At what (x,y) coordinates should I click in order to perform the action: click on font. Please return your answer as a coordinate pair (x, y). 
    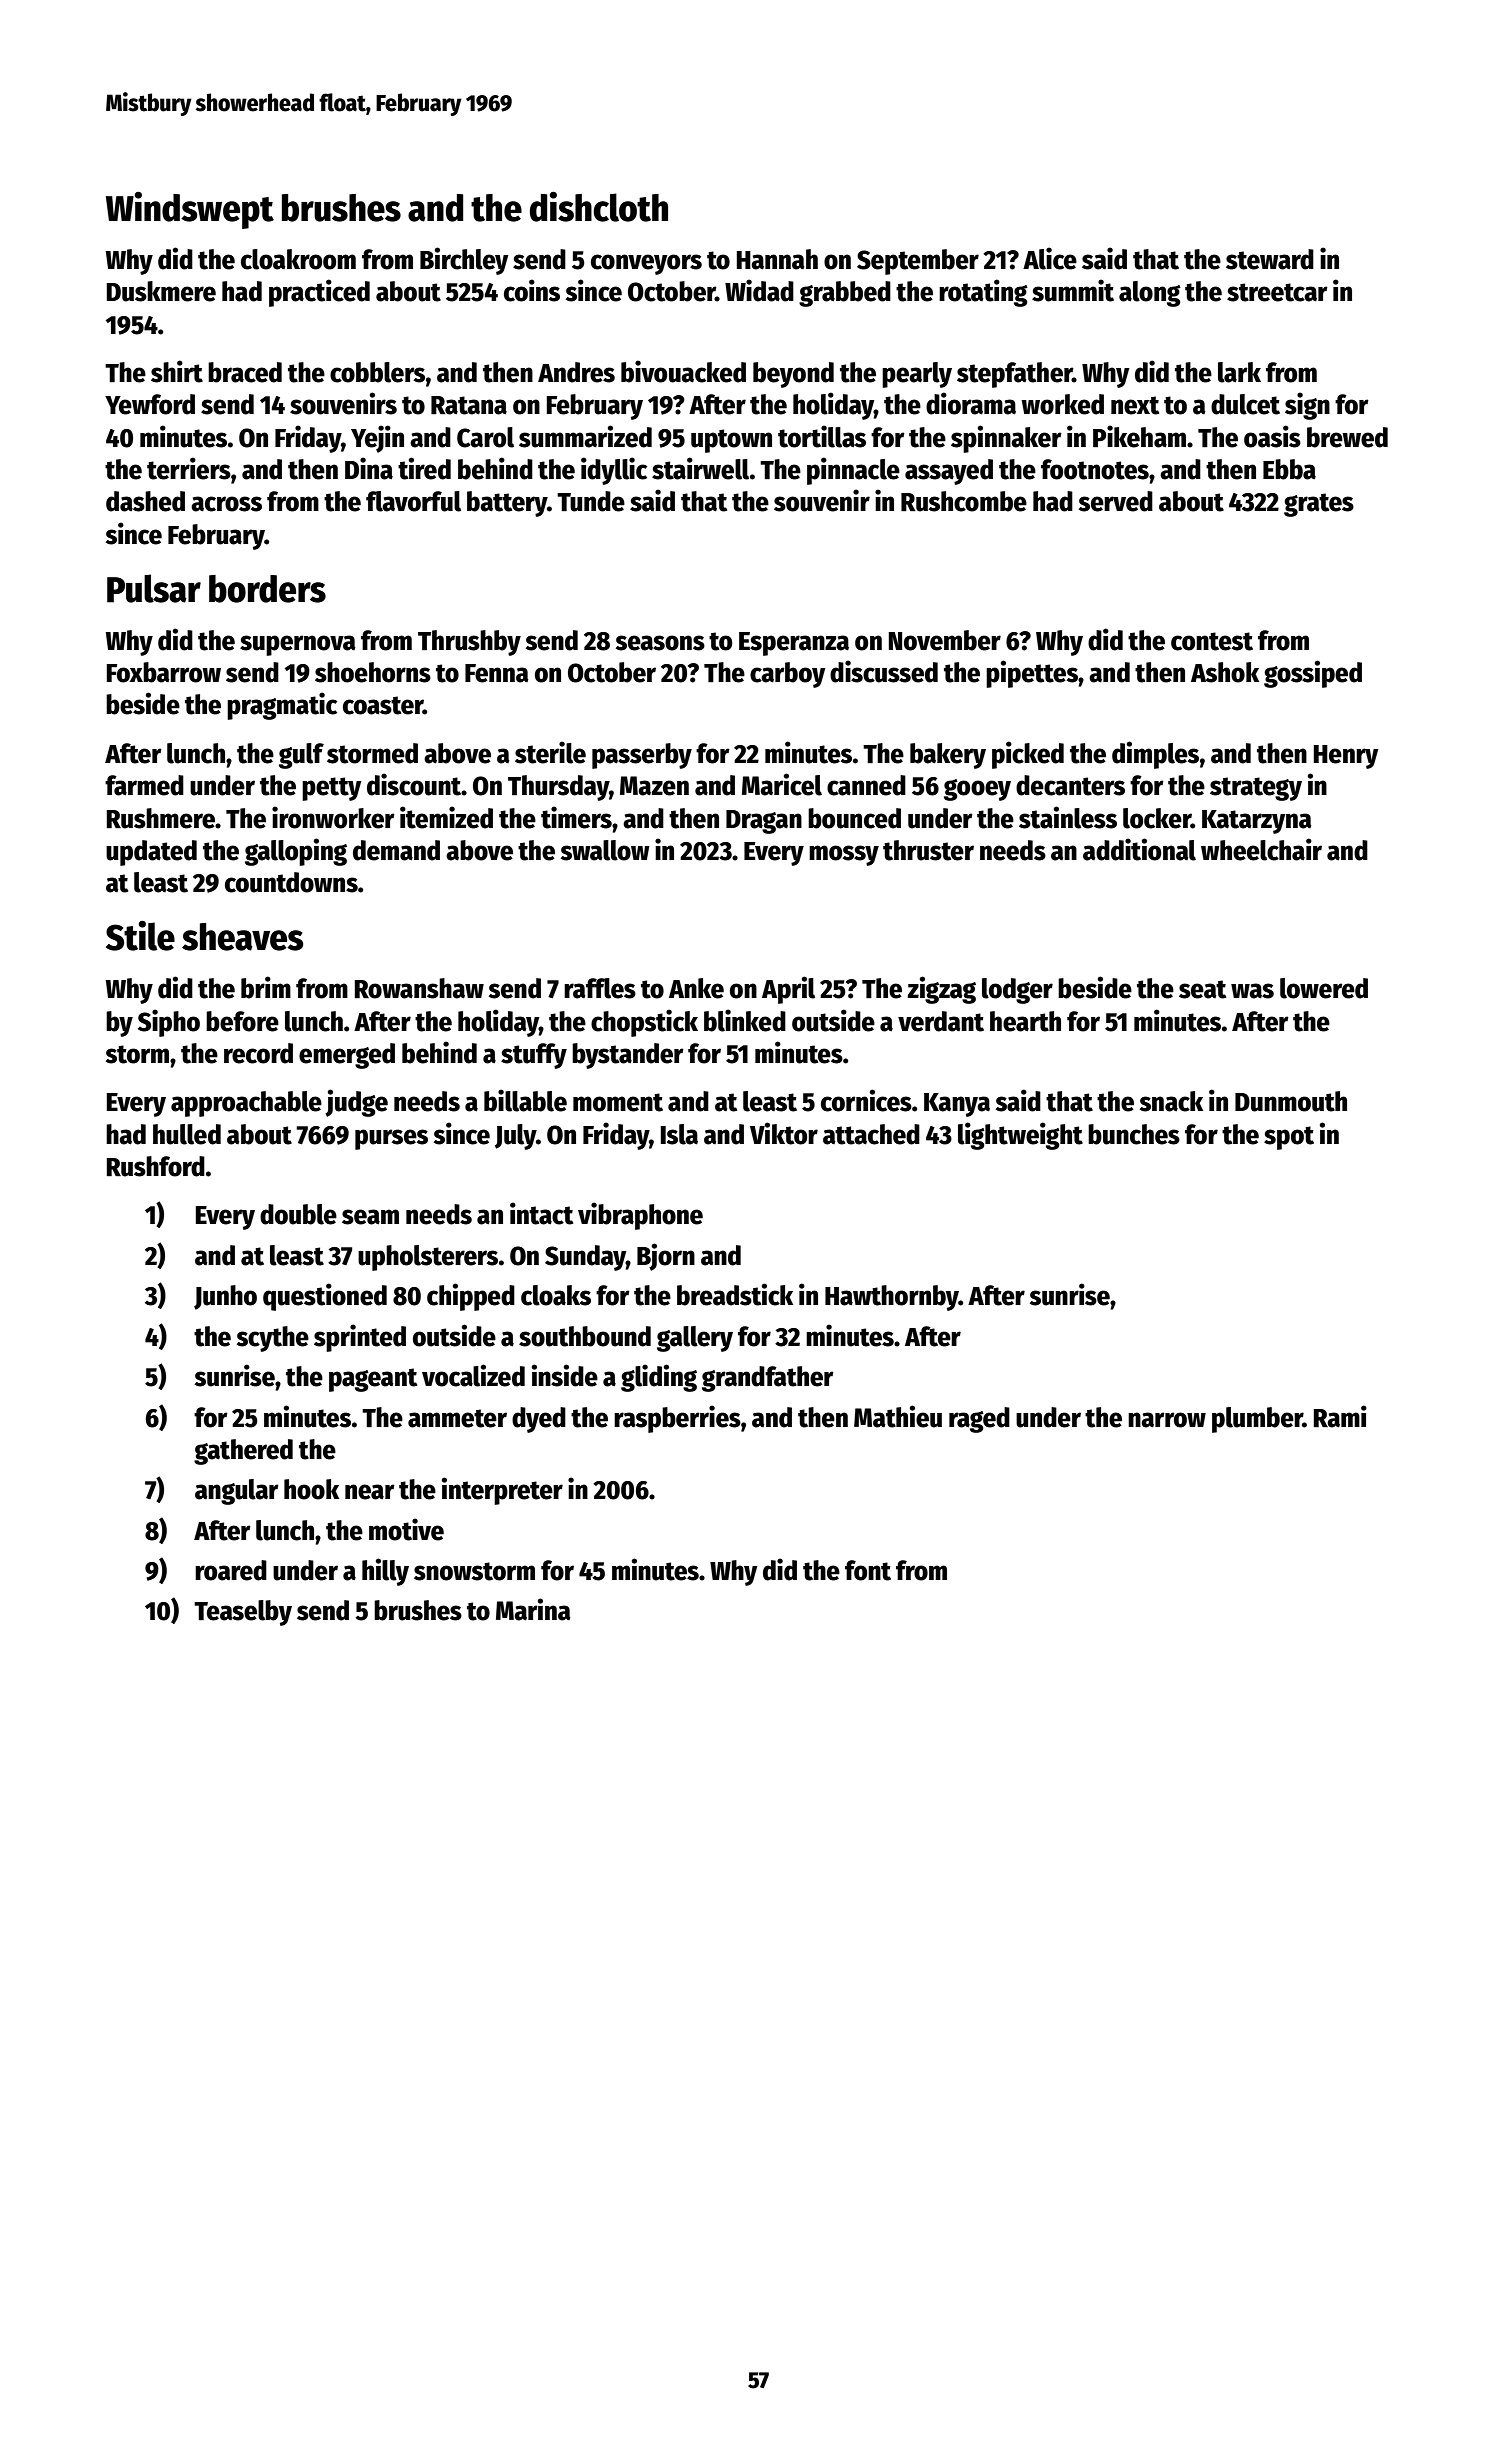
    Looking at the image, I should click on (868, 1570).
